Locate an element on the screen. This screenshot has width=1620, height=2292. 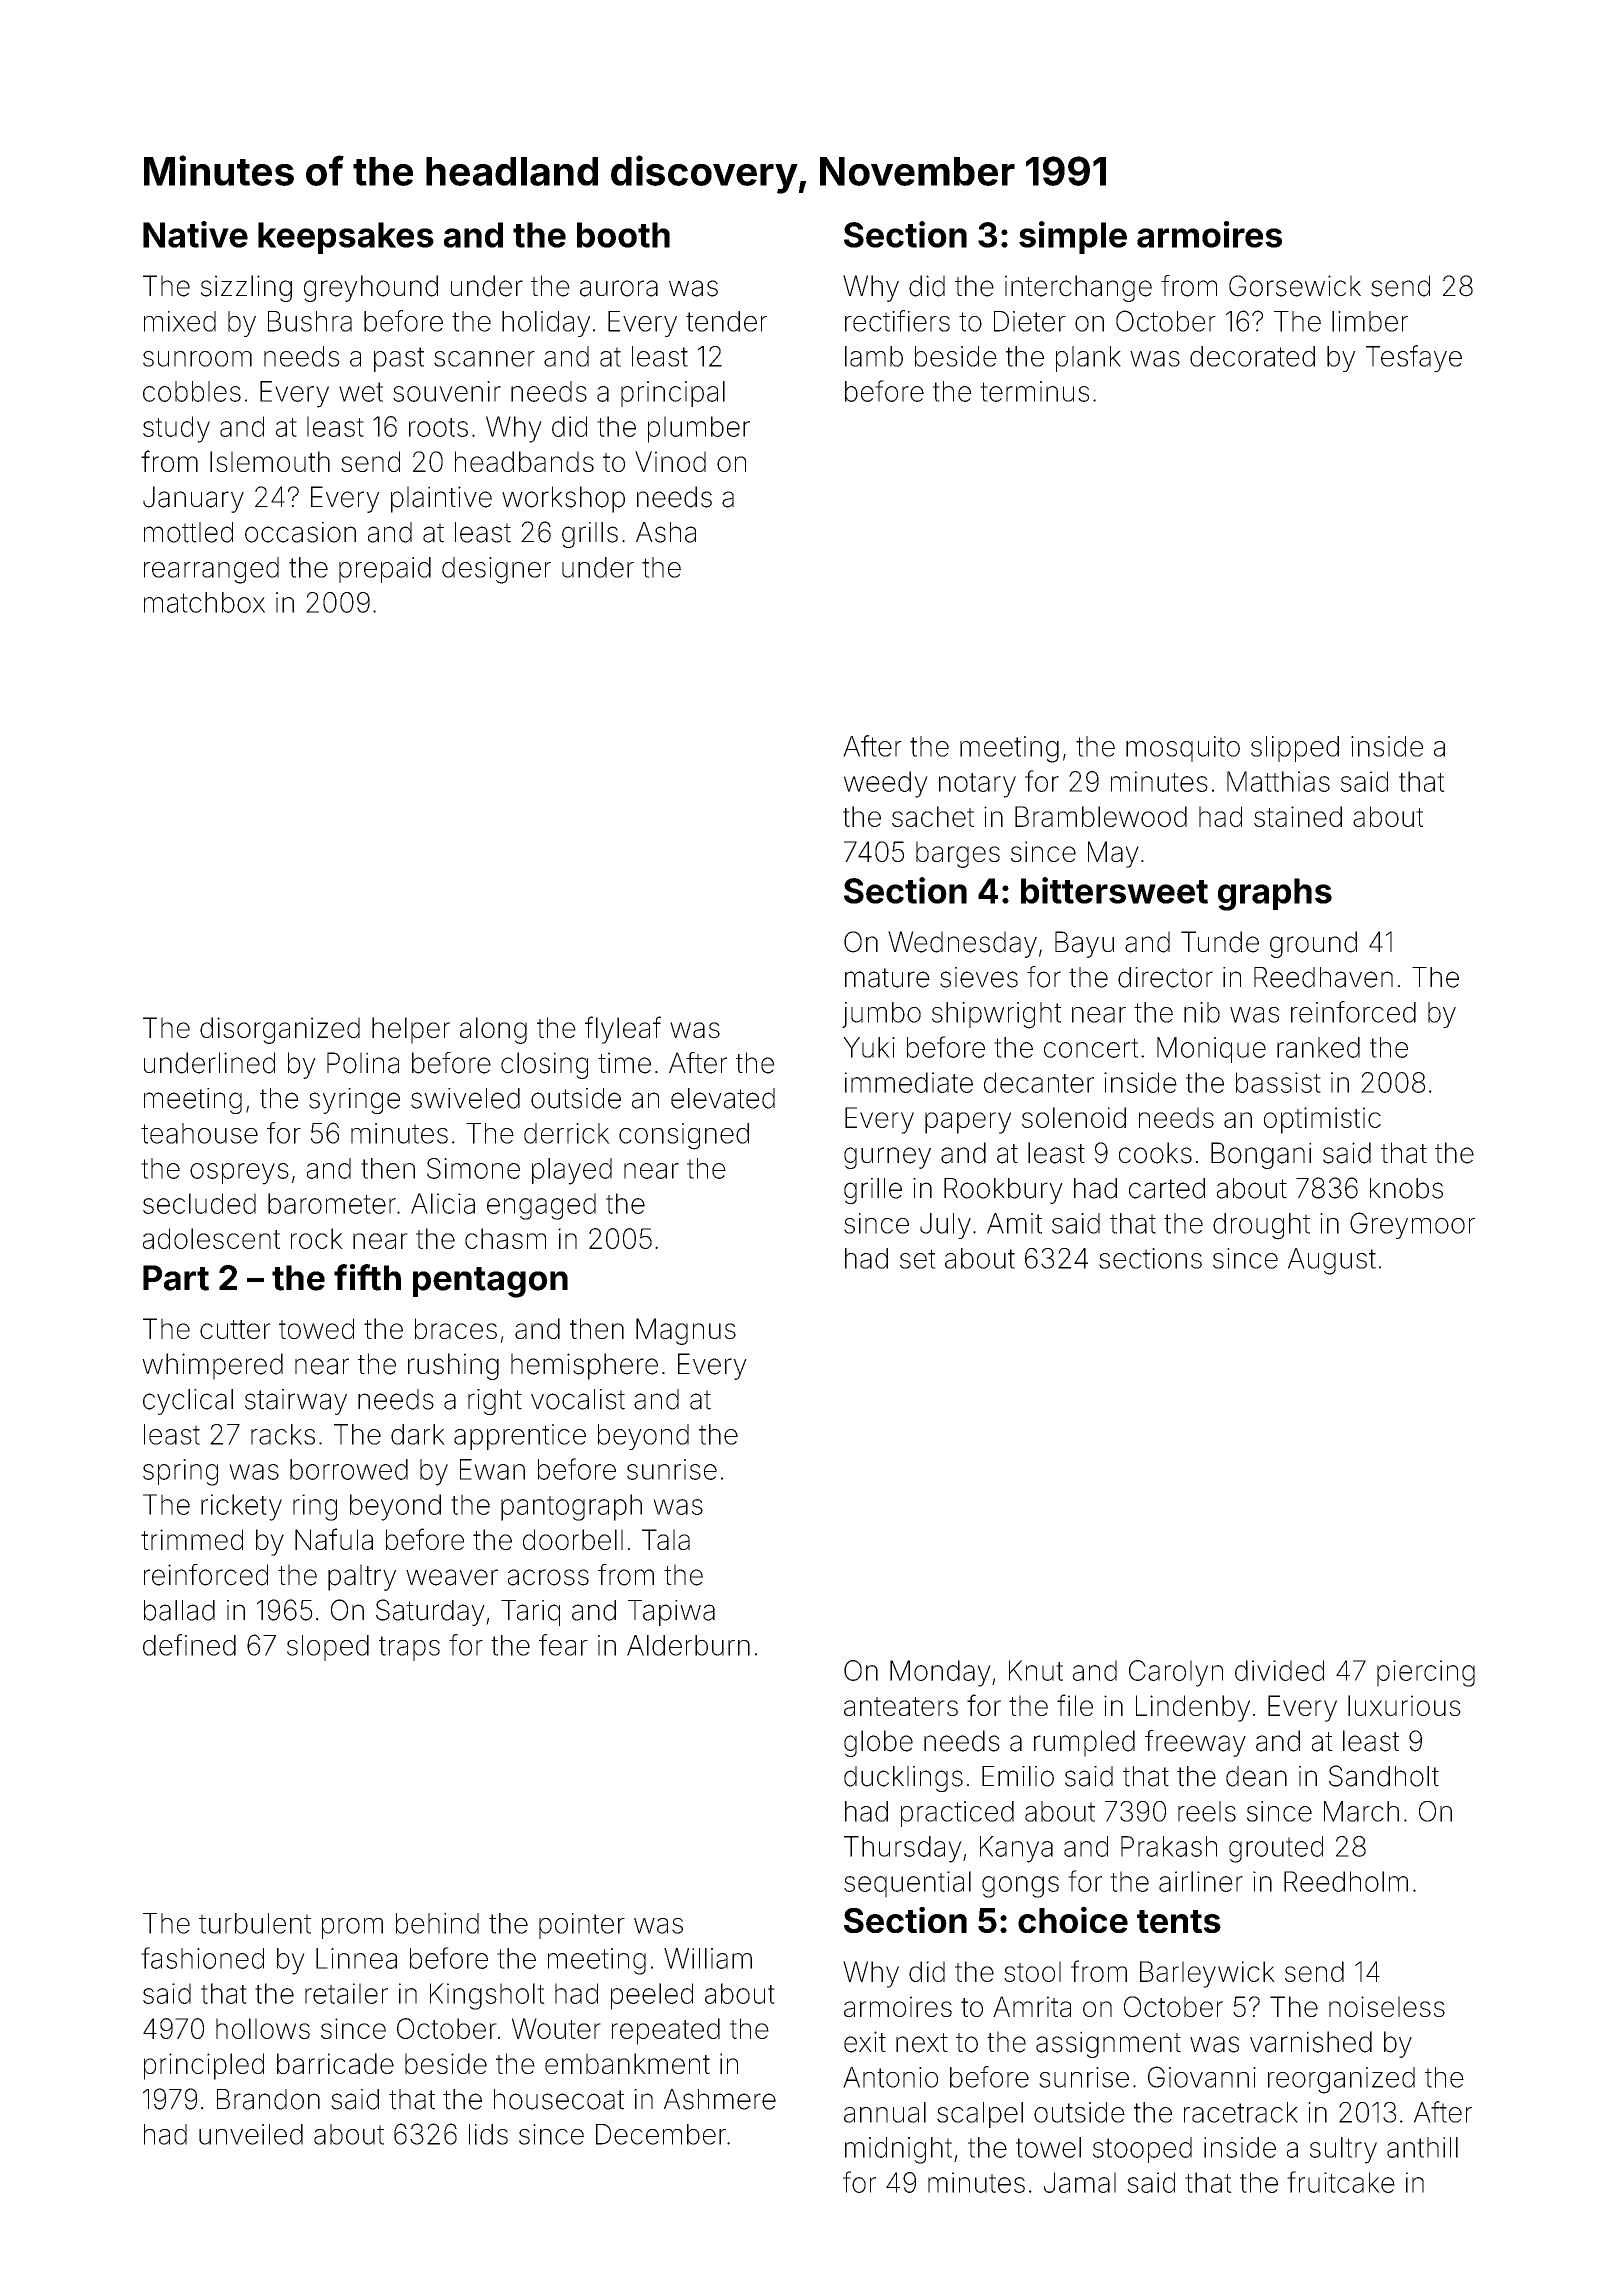
stained is located at coordinates (1298, 816).
